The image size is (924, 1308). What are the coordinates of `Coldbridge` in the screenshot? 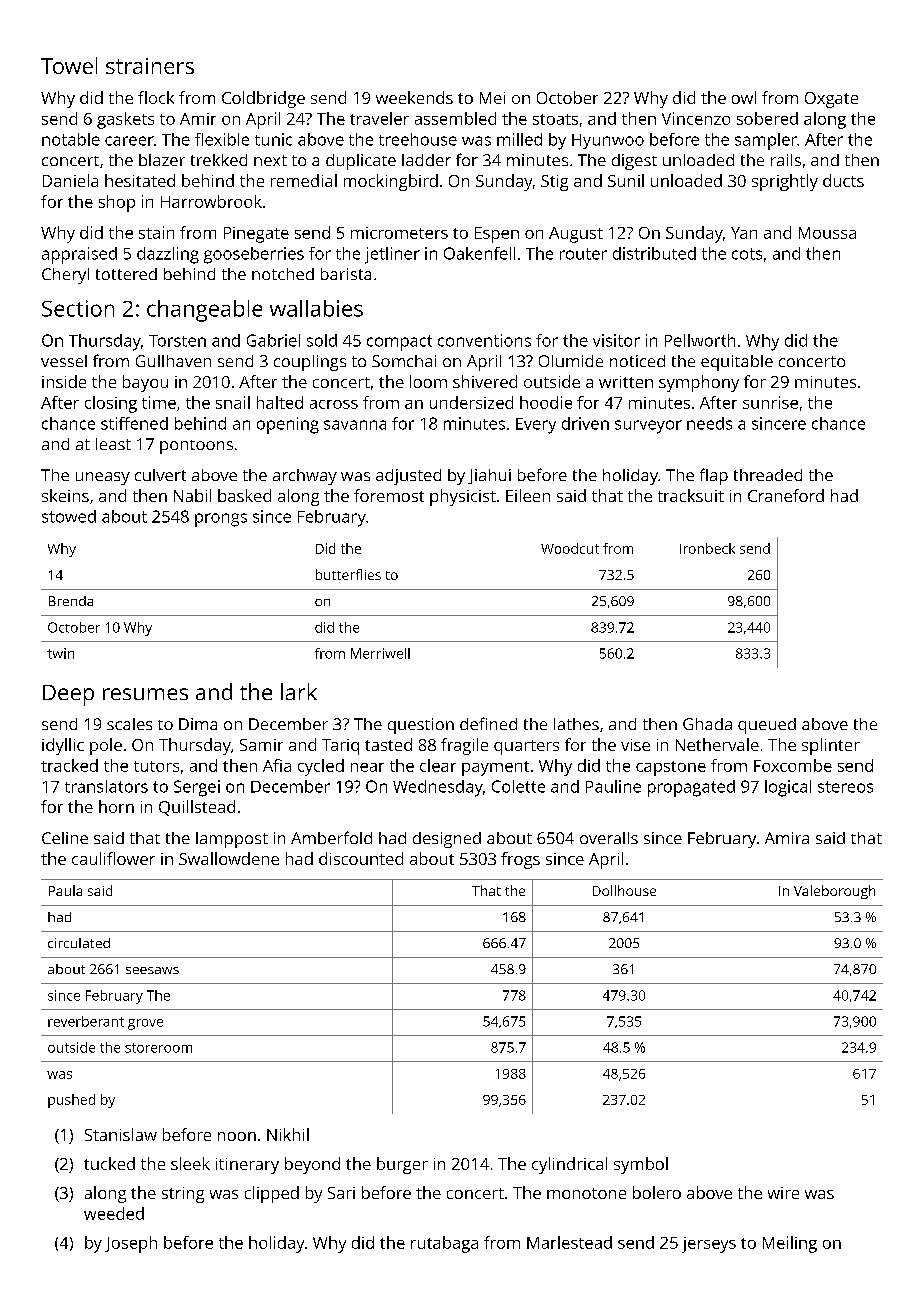 It's located at (263, 99).
